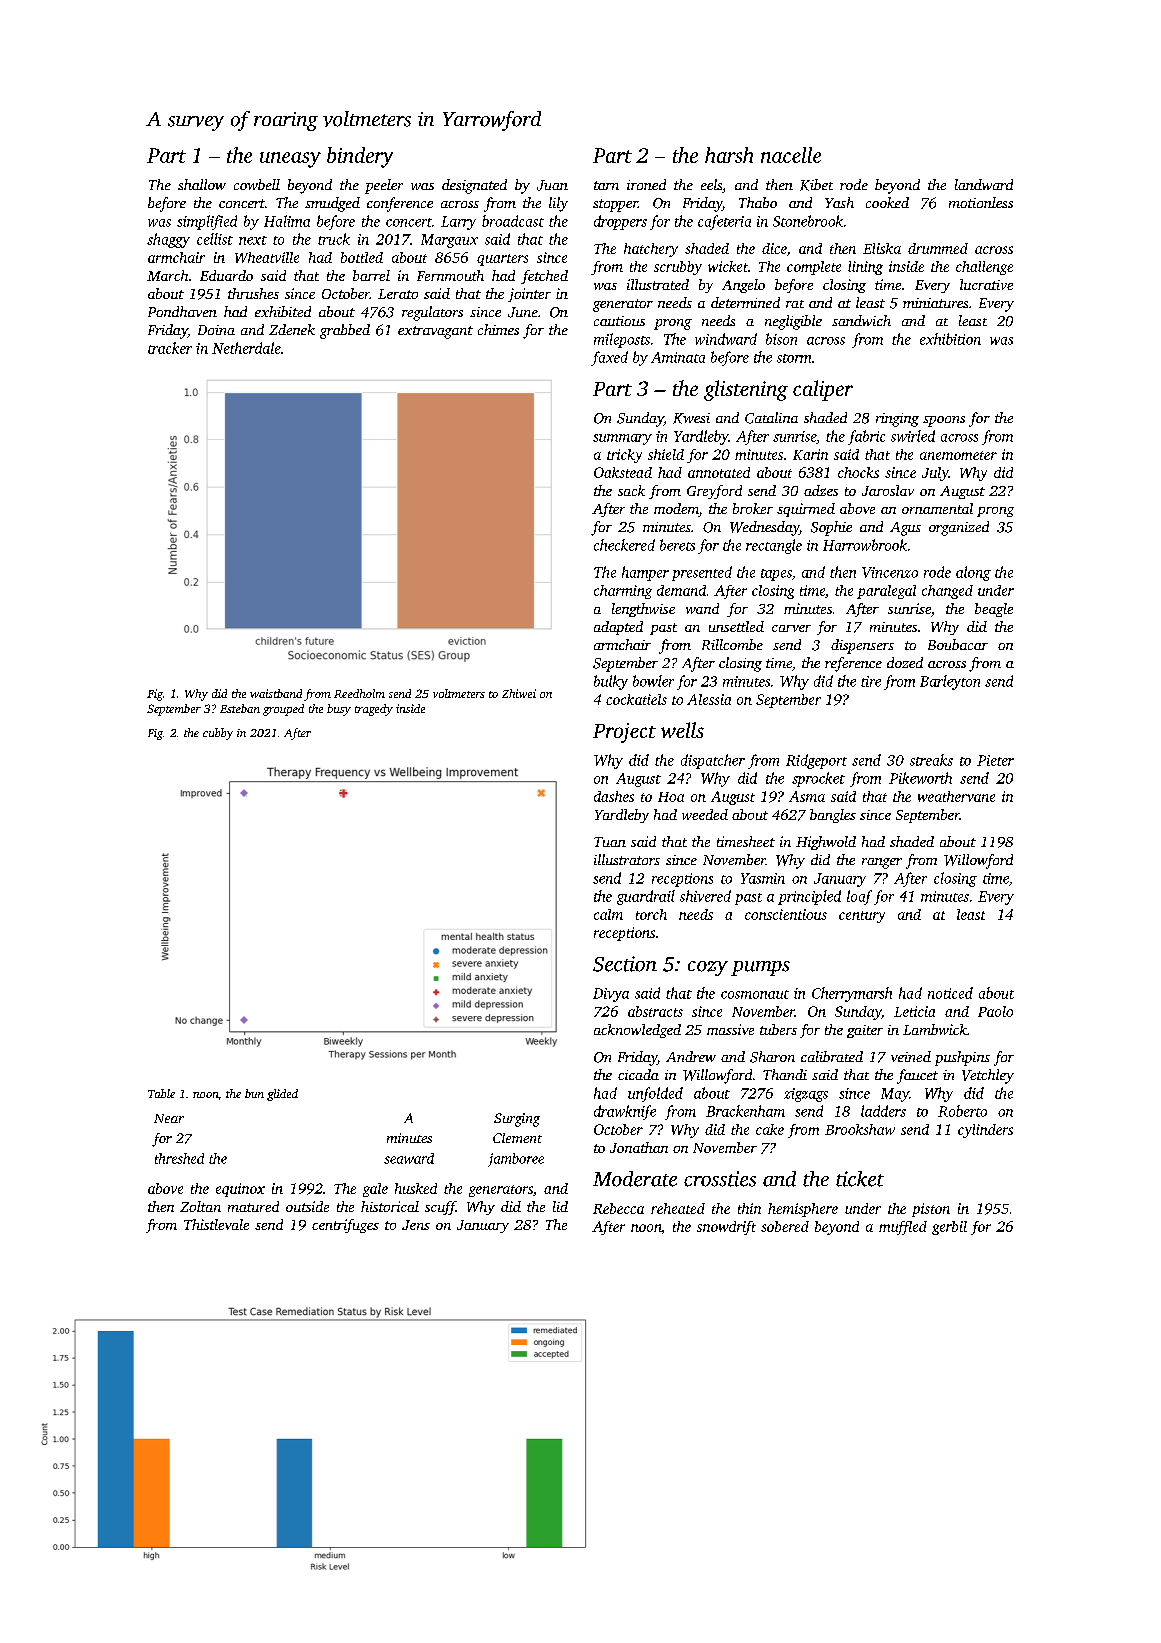 This screenshot has height=1643, width=1161. What do you see at coordinates (676, 510) in the screenshot?
I see `modem` at bounding box center [676, 510].
